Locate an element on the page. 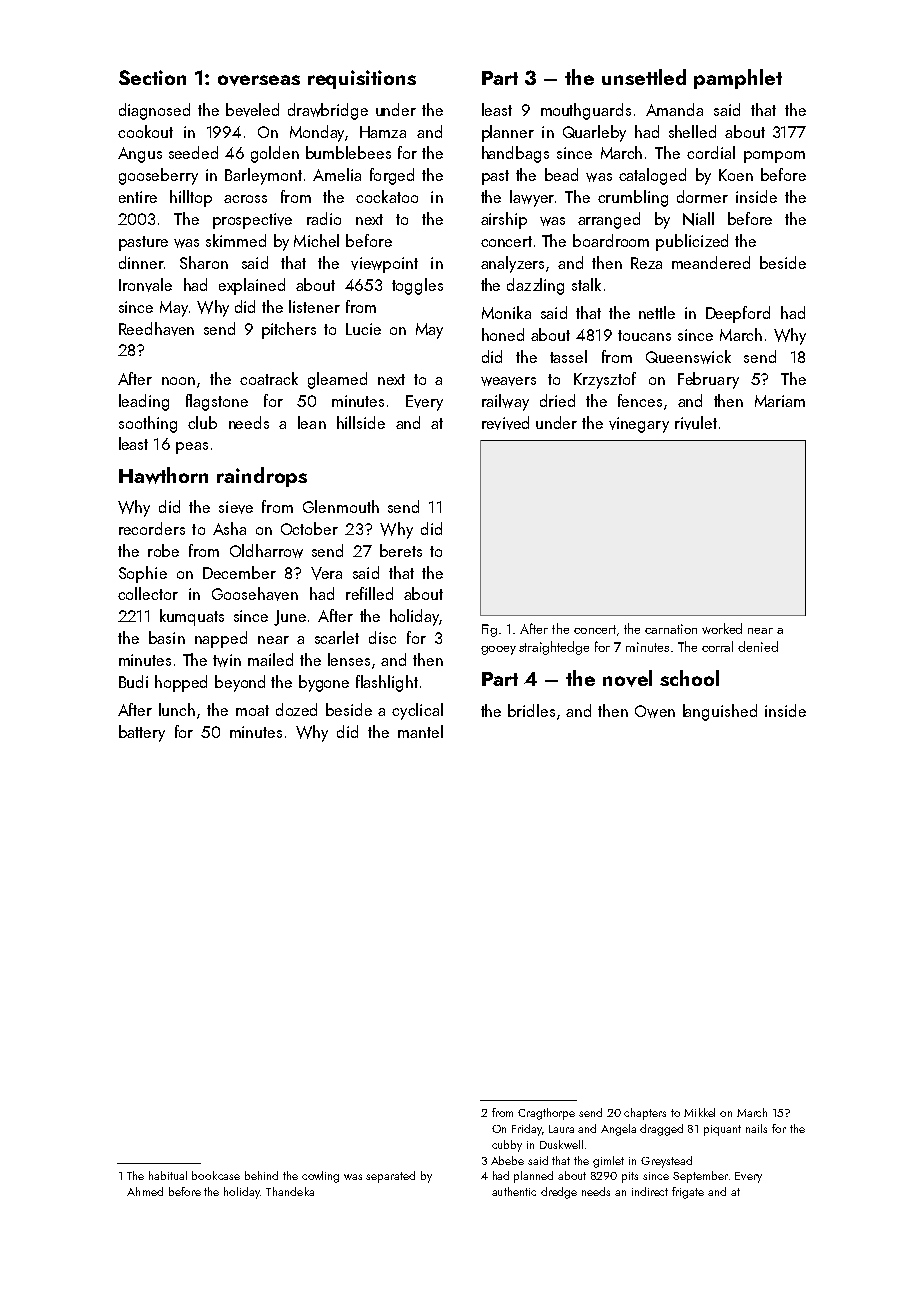 The width and height of the document is (924, 1308). Owen is located at coordinates (655, 711).
